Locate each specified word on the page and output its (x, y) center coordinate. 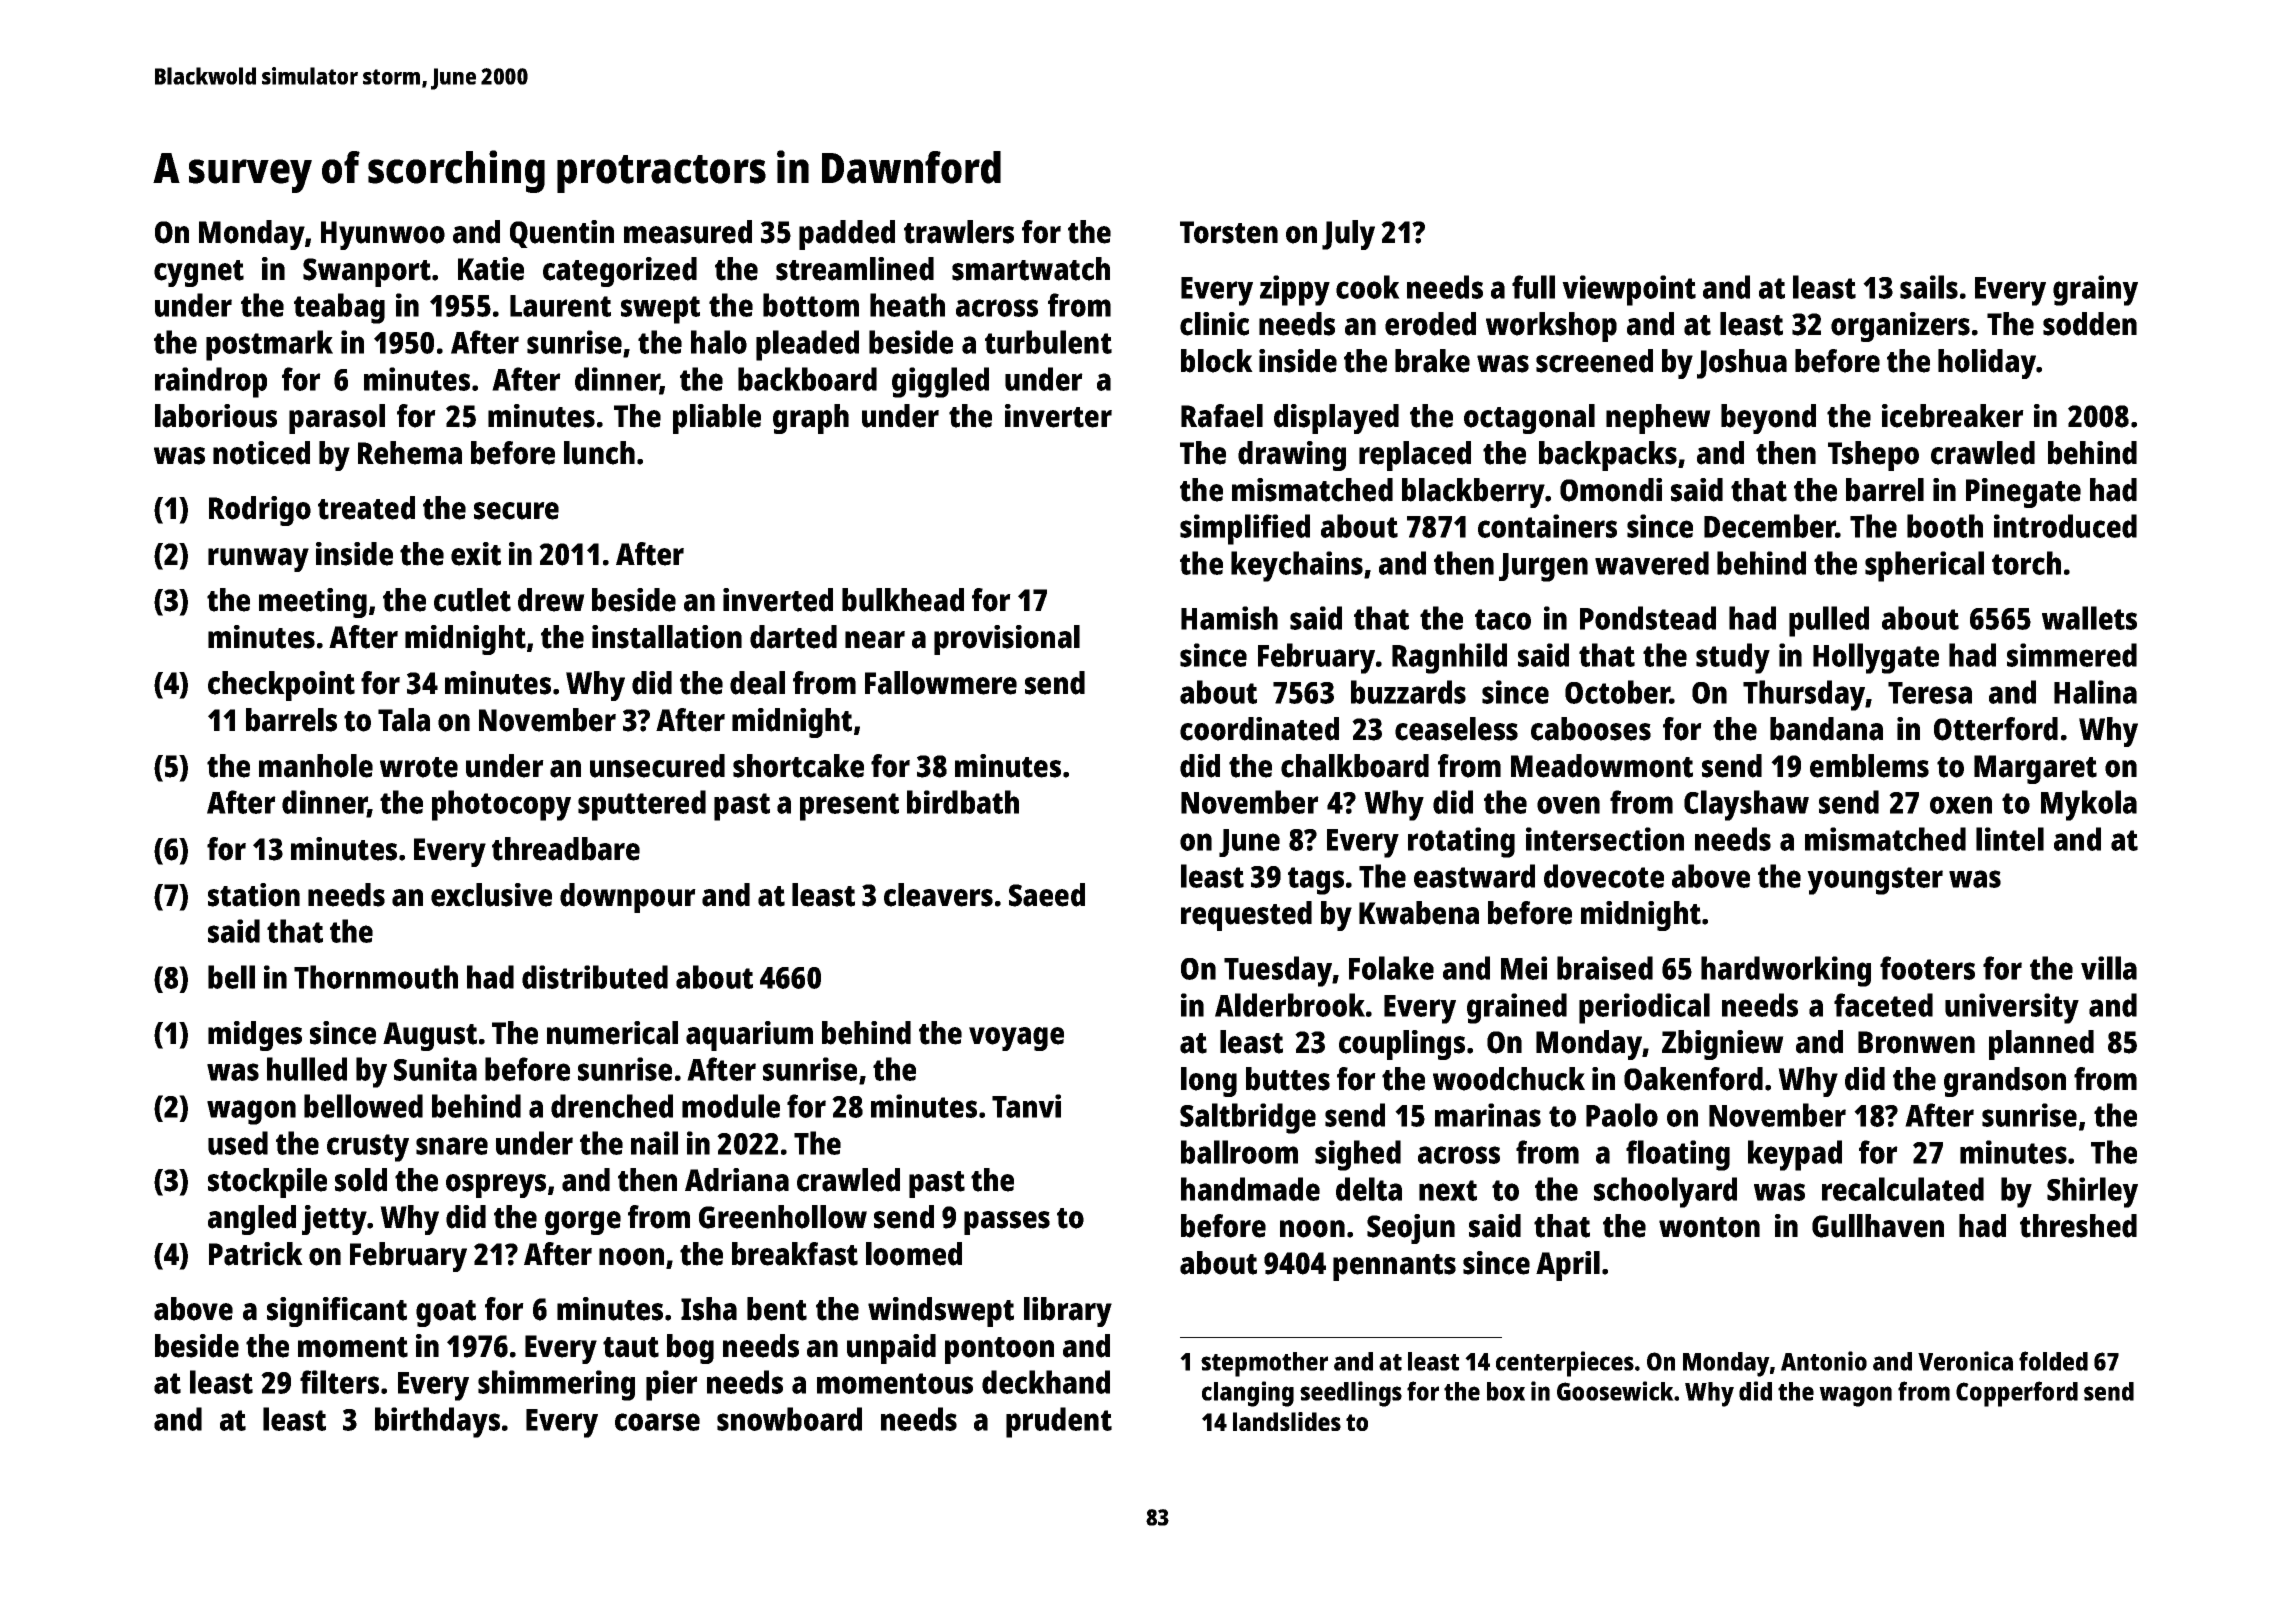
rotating (1461, 842)
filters (339, 1382)
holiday (1987, 364)
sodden (2090, 324)
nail (654, 1143)
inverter (1058, 416)
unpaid (891, 1349)
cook (1368, 287)
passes (1007, 1223)
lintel (2010, 839)
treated (366, 508)
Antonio (1824, 1361)
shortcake (798, 766)
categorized (620, 272)
